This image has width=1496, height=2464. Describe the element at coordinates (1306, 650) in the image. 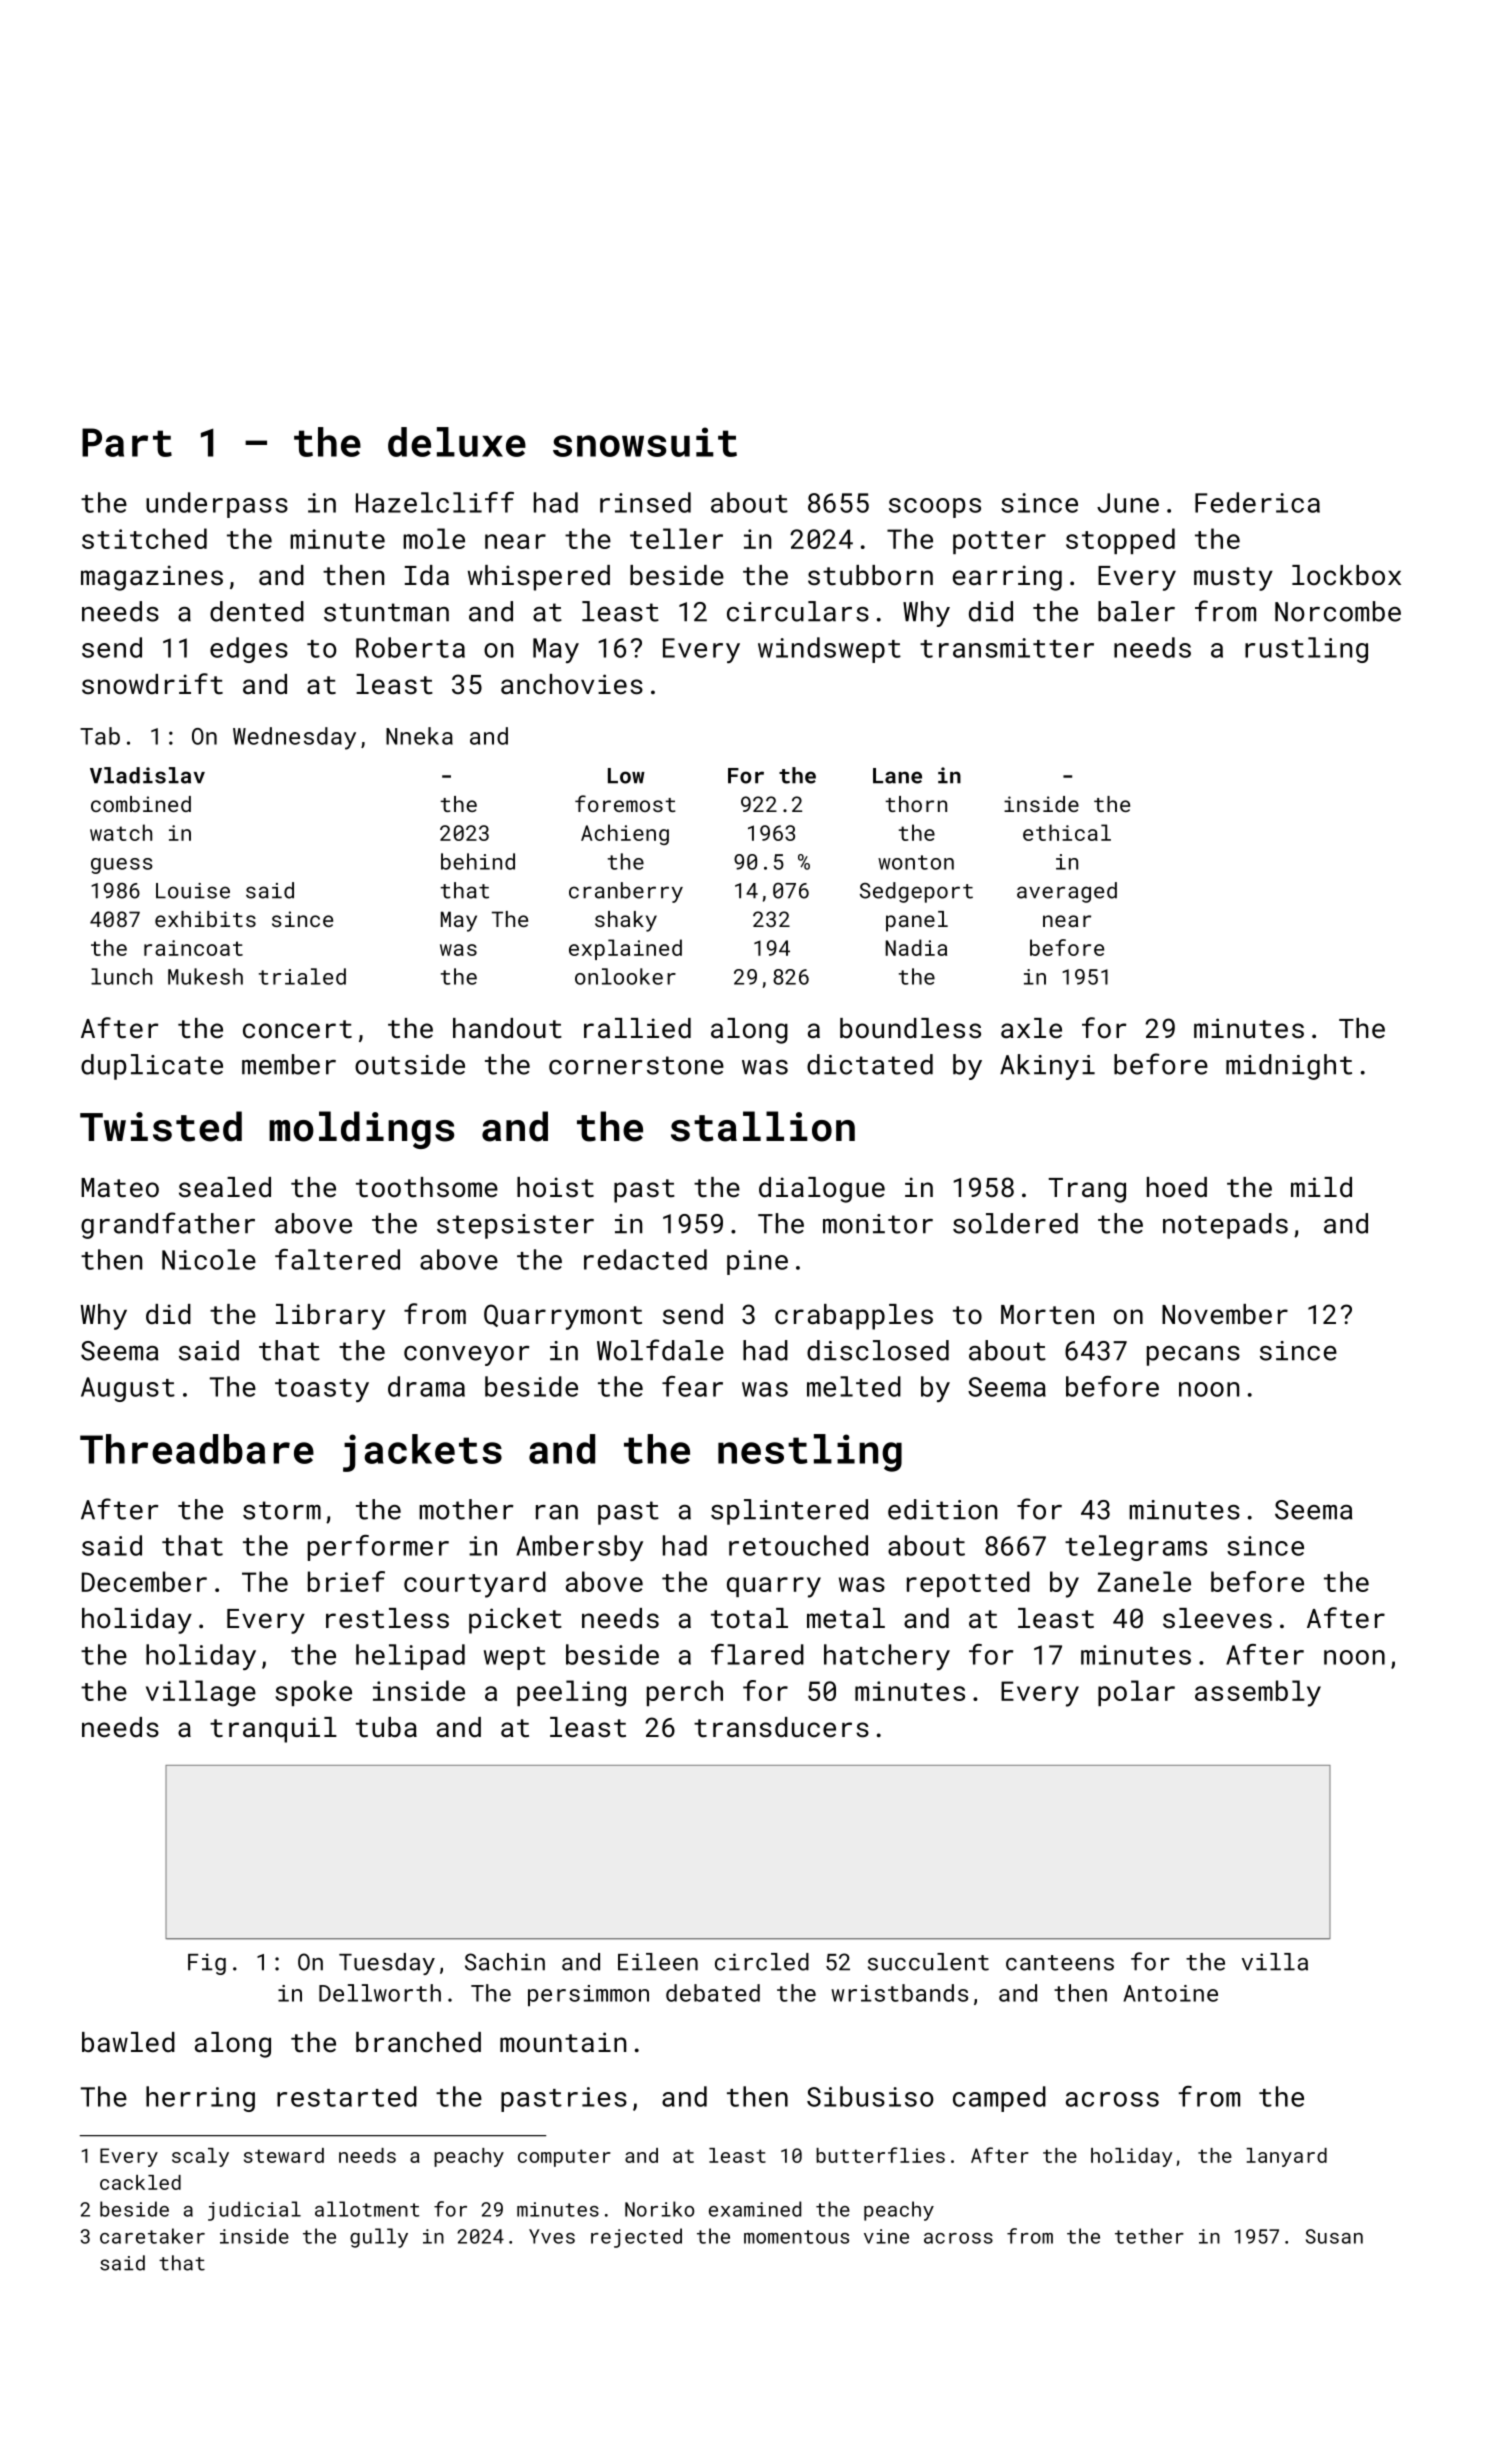

I see `rustling` at that location.
